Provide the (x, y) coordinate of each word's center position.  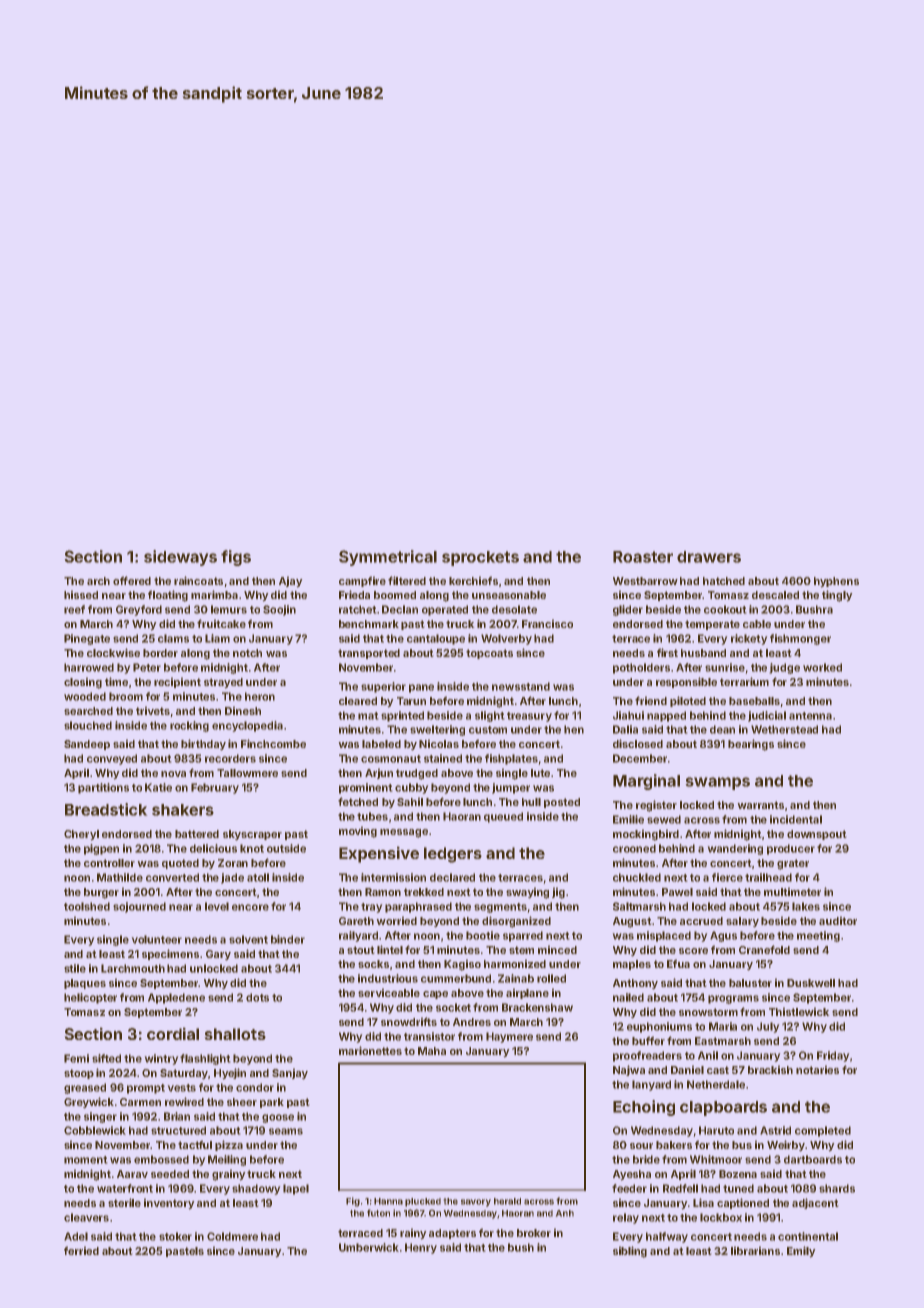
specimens (170, 954)
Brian (177, 1116)
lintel (390, 949)
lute (540, 773)
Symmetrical (388, 558)
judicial (767, 716)
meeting (818, 936)
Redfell (680, 1188)
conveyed (112, 759)
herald (507, 1201)
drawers (709, 557)
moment (85, 1160)
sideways (180, 558)
